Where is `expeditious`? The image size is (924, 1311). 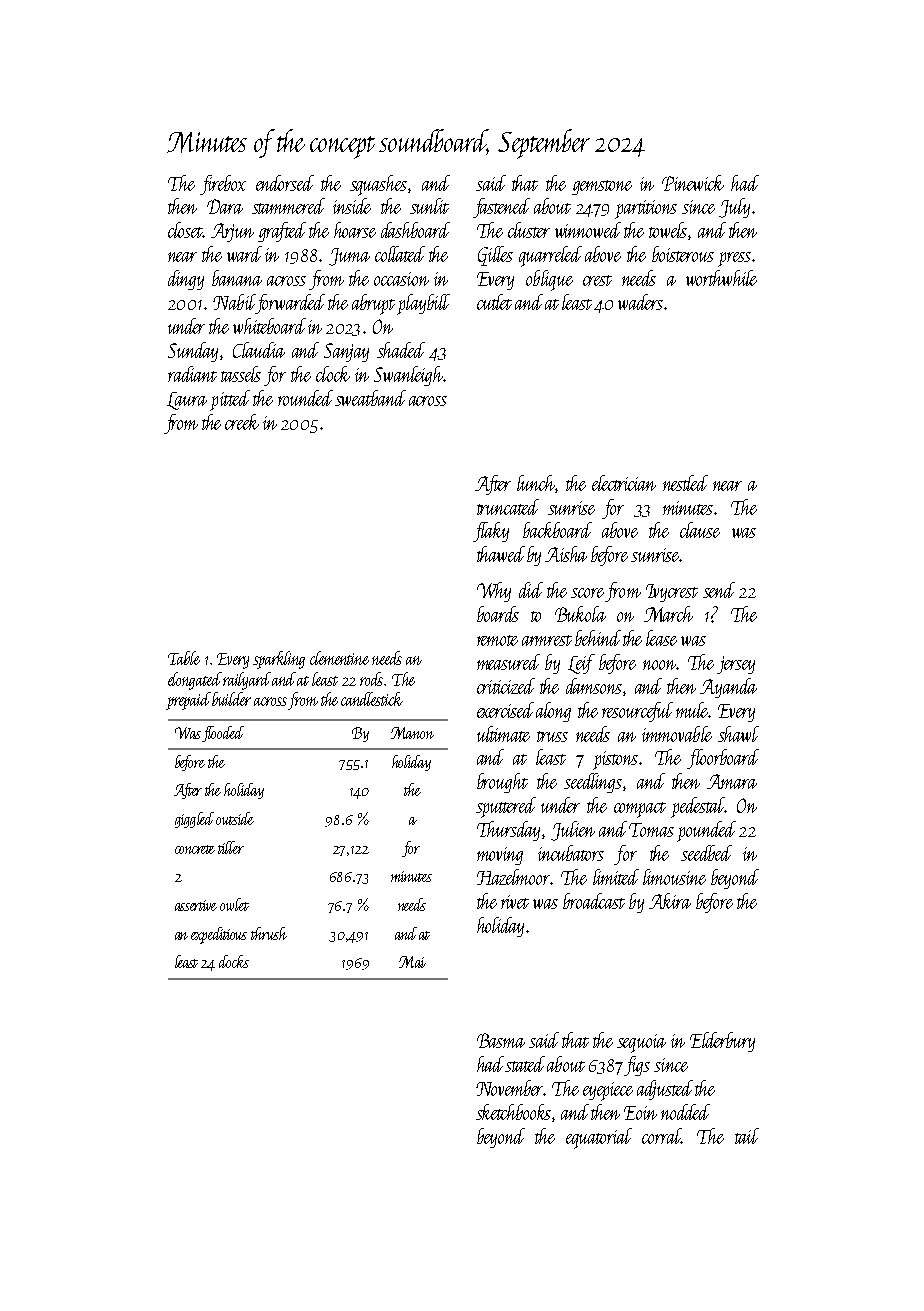
expeditious is located at coordinates (219, 935).
